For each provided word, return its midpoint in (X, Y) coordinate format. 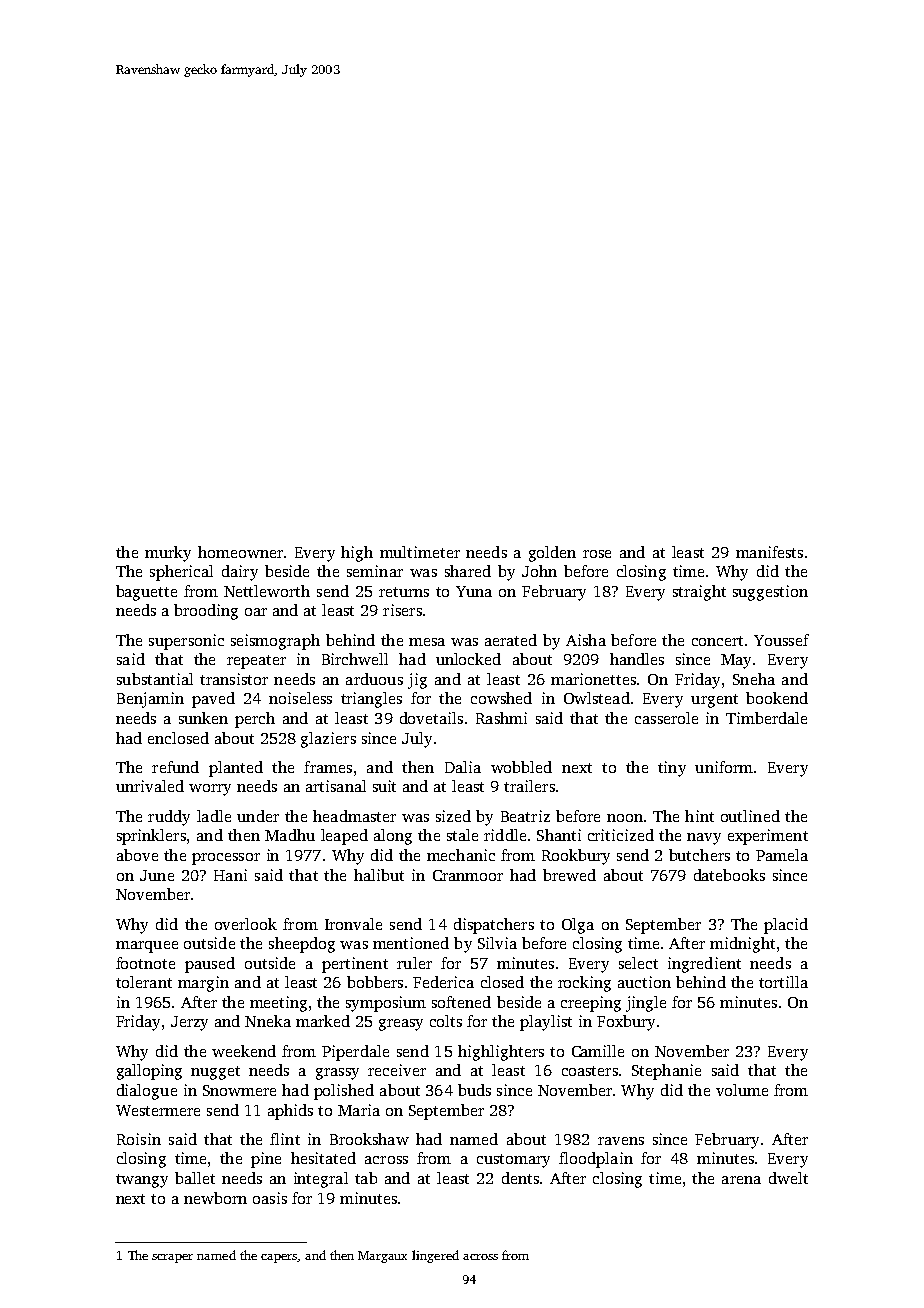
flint (285, 1139)
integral (321, 1180)
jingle (646, 1004)
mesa (427, 642)
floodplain (596, 1160)
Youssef (781, 640)
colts (446, 1021)
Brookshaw (369, 1139)
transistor (234, 679)
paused (210, 965)
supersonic (186, 642)
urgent (714, 701)
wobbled (521, 767)
